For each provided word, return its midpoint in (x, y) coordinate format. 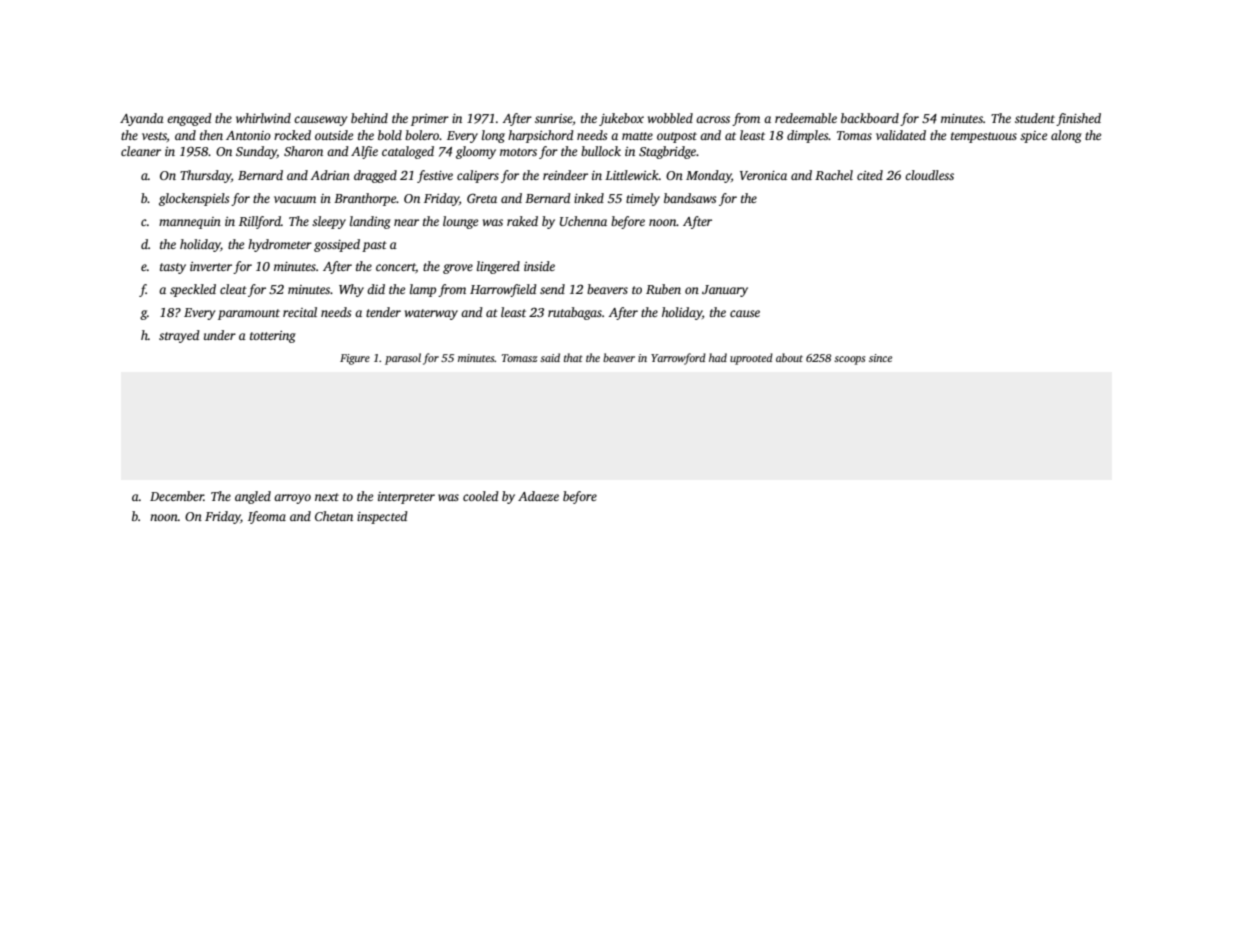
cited (870, 175)
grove (458, 269)
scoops (849, 360)
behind (369, 118)
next (327, 497)
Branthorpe (365, 199)
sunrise (554, 118)
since (880, 358)
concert (396, 268)
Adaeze (538, 496)
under (220, 335)
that (573, 357)
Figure (355, 359)
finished (1078, 119)
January (725, 291)
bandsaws (690, 198)
